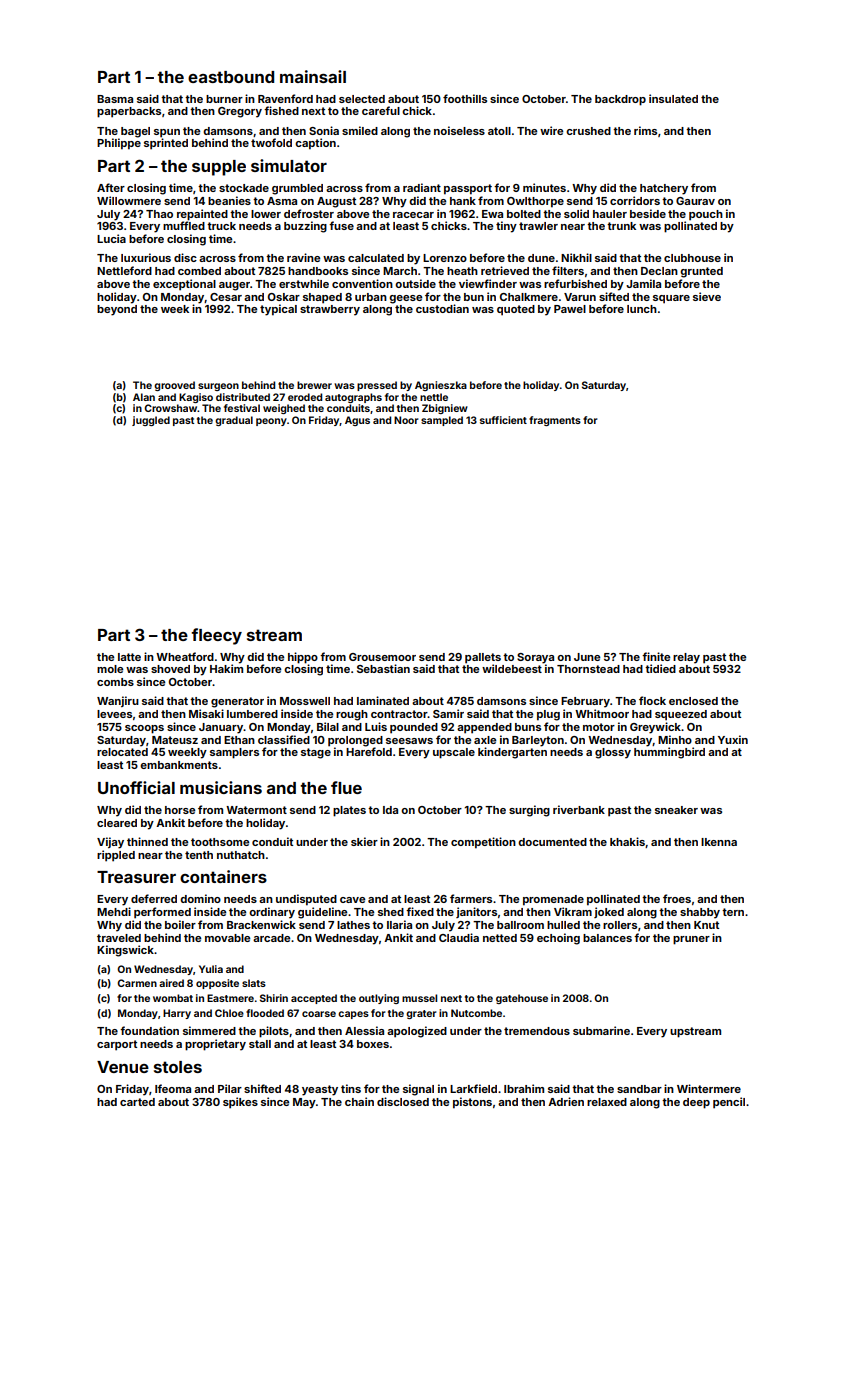 The height and width of the page is (1400, 849). What do you see at coordinates (409, 741) in the page?
I see `seesaws` at bounding box center [409, 741].
